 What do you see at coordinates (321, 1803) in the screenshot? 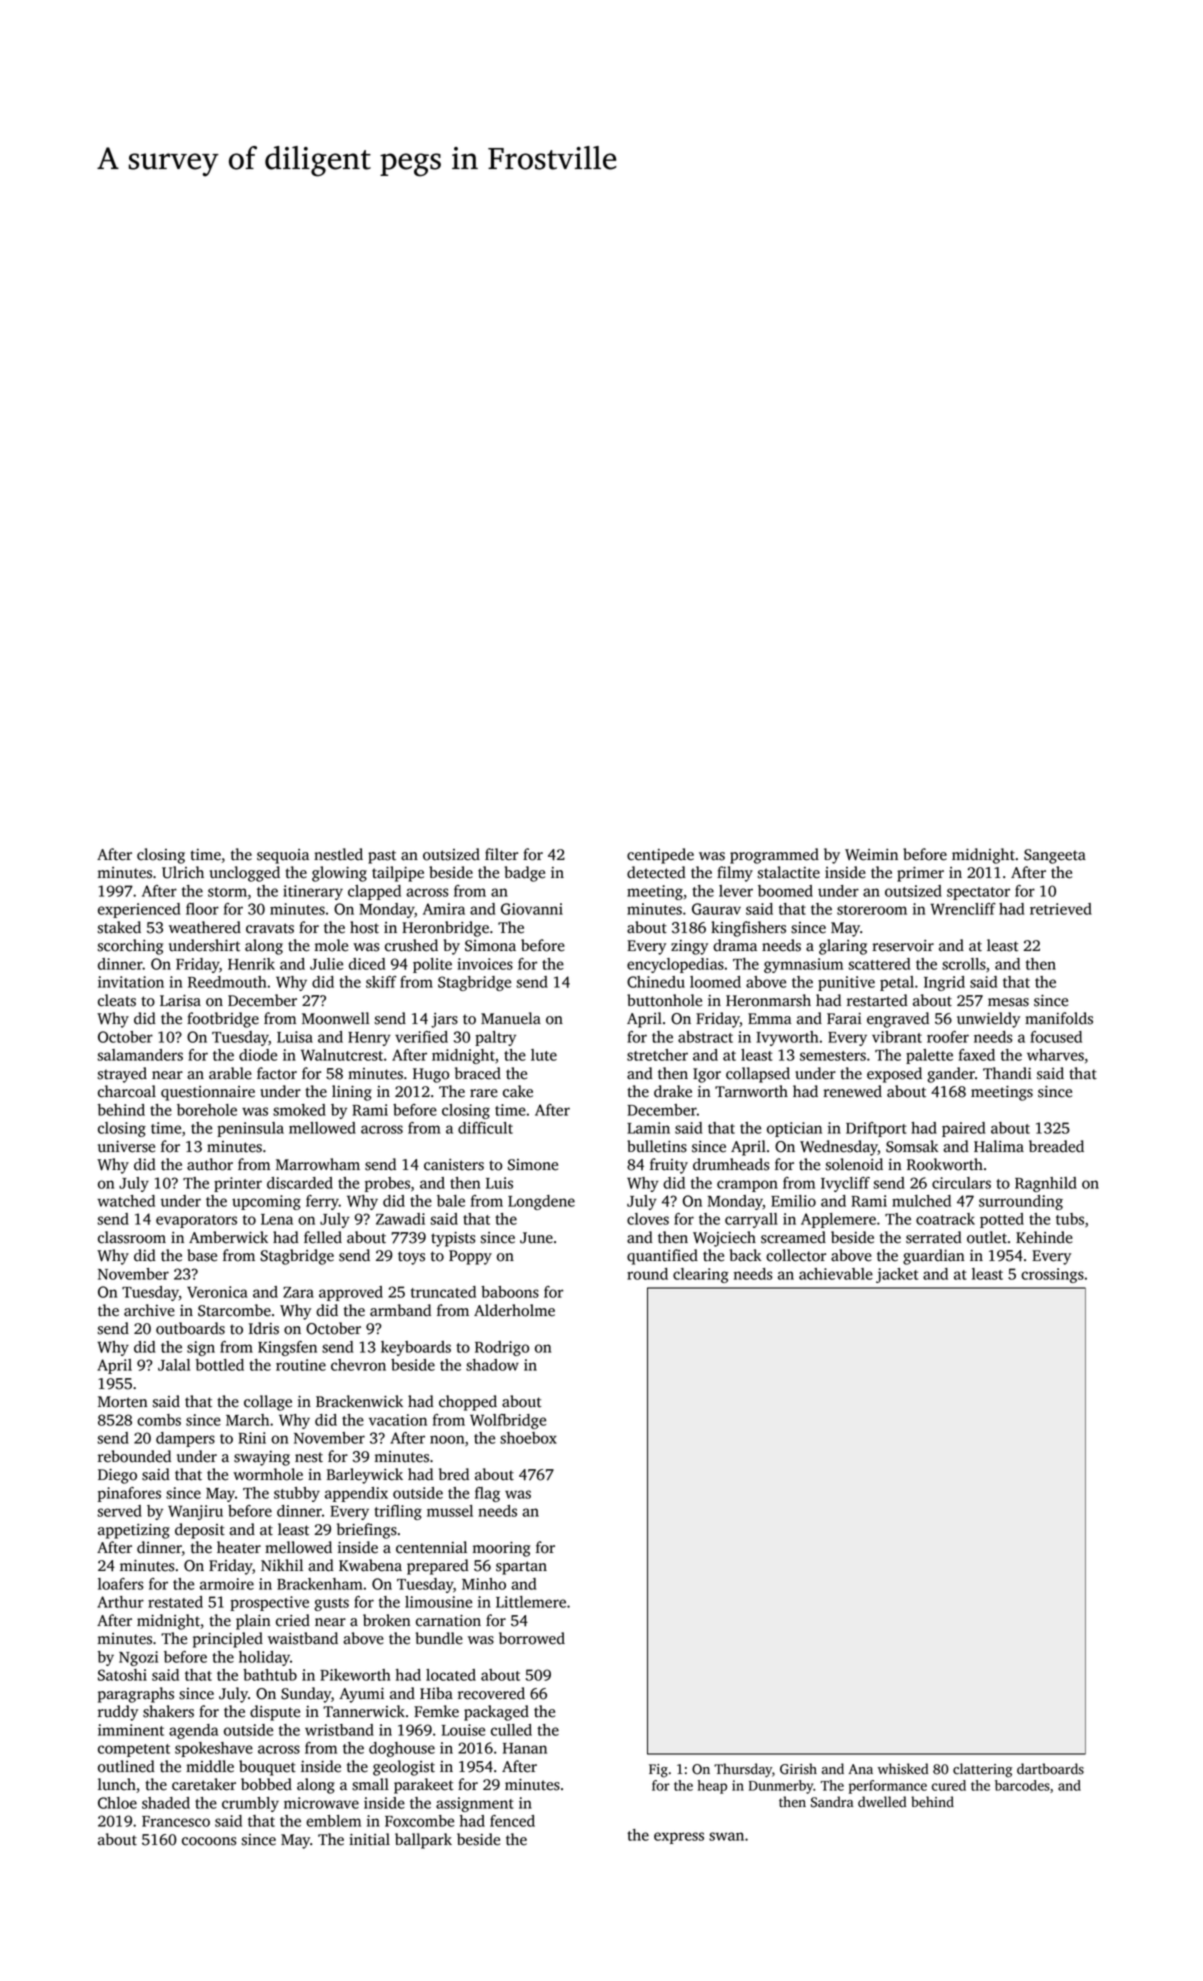
I see `microwave` at bounding box center [321, 1803].
